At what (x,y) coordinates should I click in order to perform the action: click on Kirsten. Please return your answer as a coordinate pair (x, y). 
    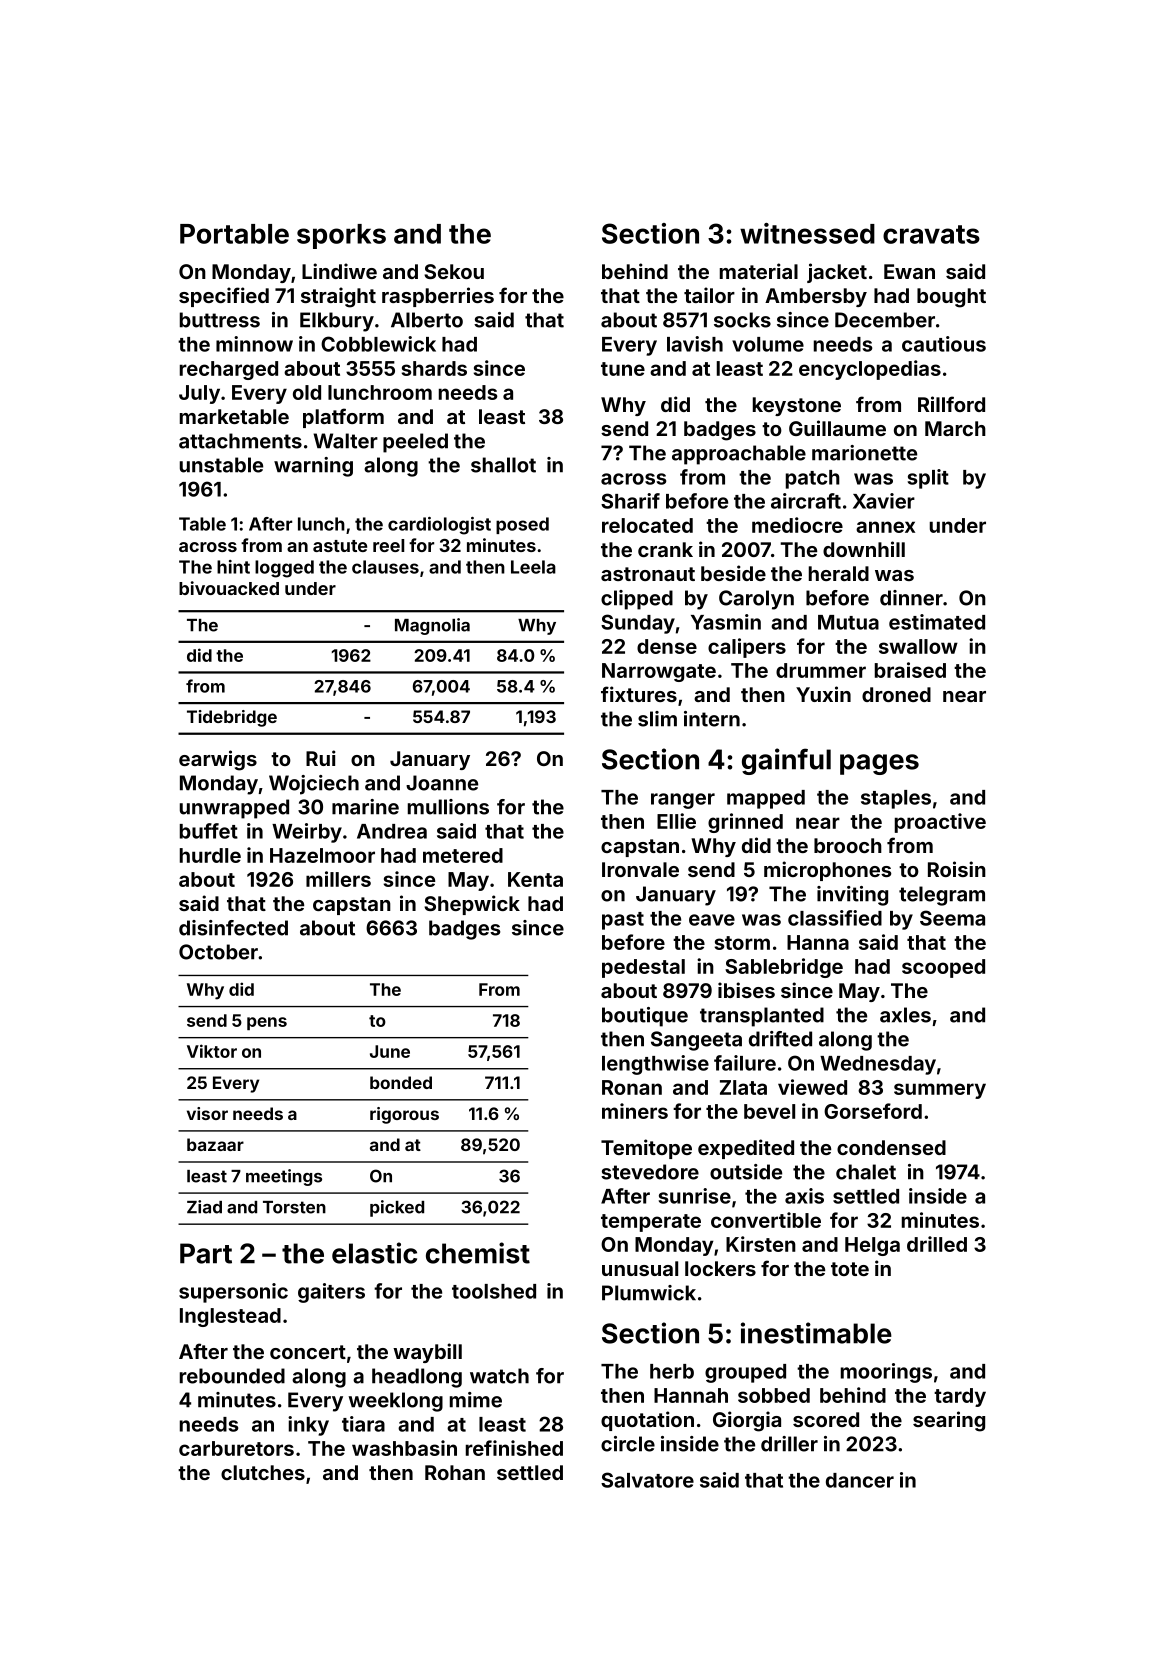
    Looking at the image, I should click on (761, 1244).
